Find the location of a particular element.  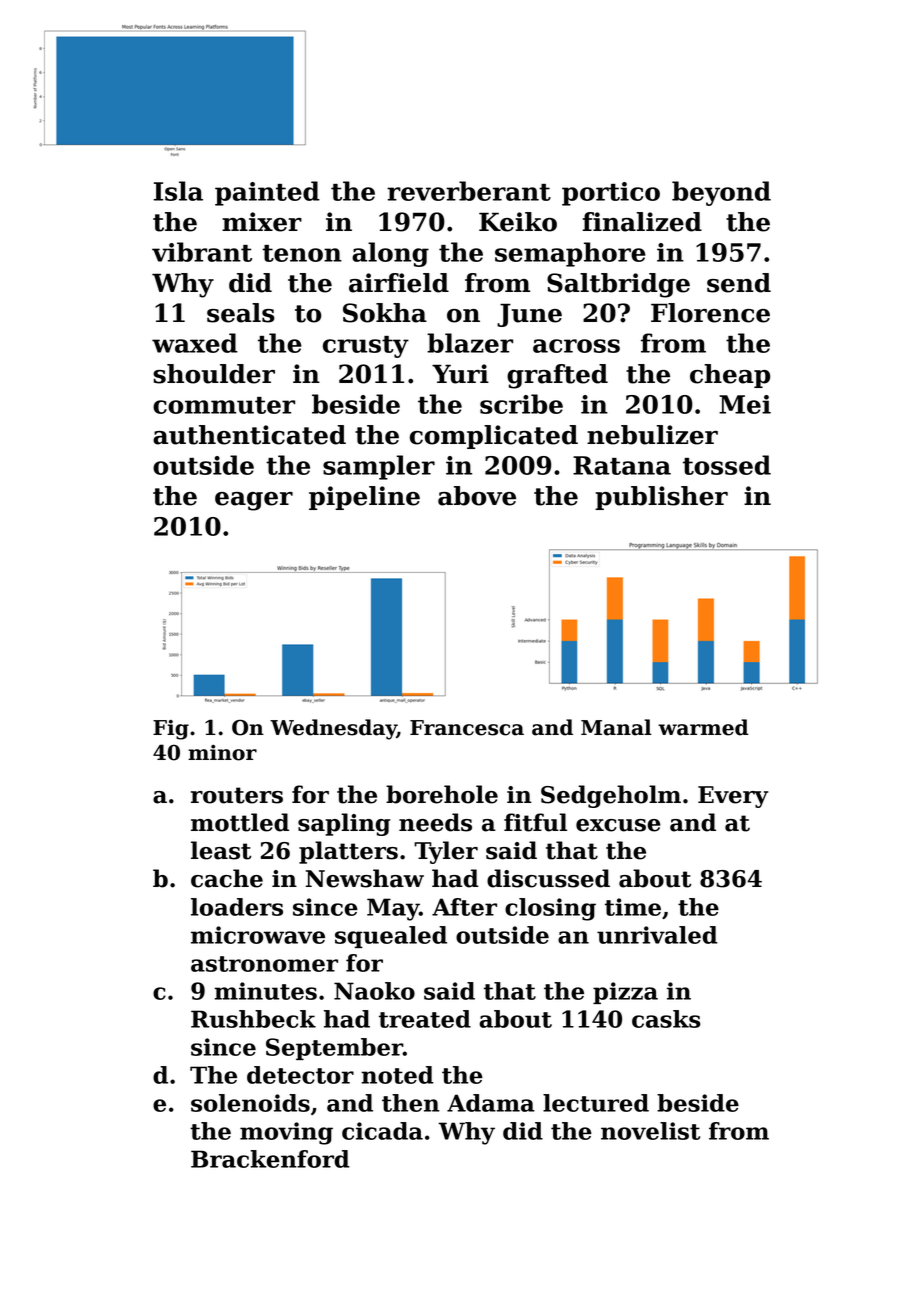

squealed is located at coordinates (391, 937).
